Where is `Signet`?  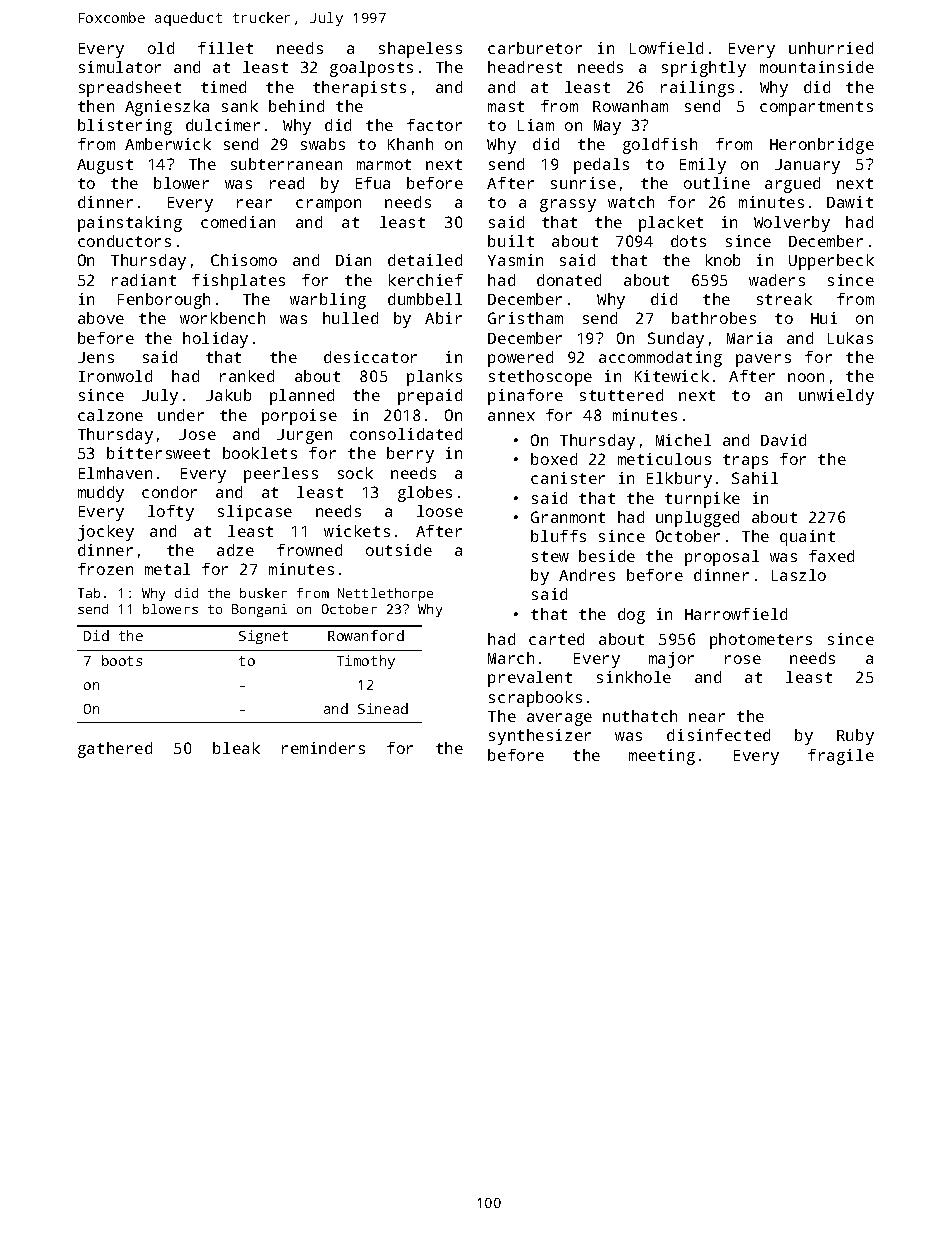
Signet is located at coordinates (263, 637).
